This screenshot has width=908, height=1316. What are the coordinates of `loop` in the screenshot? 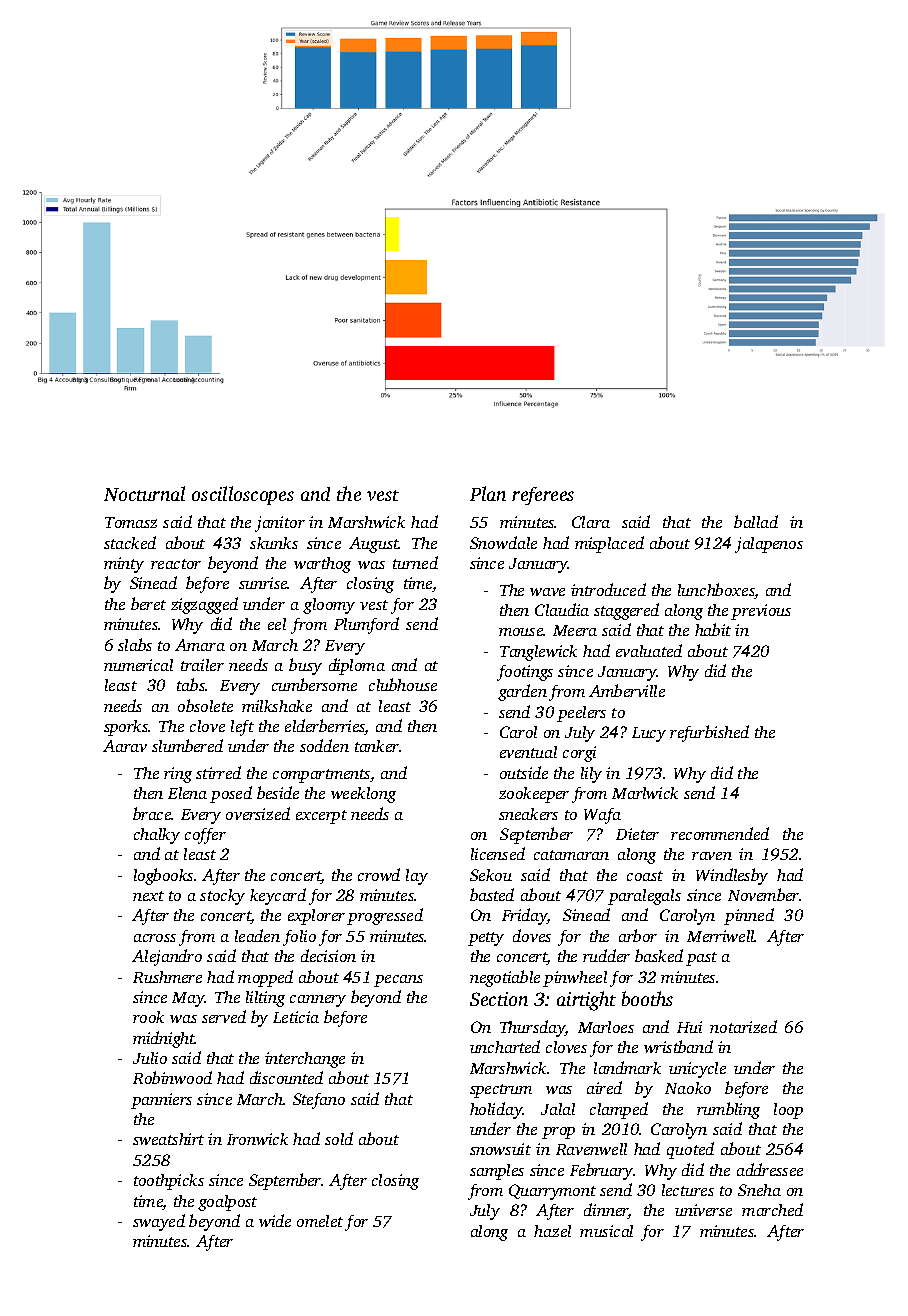 It's located at (788, 1111).
